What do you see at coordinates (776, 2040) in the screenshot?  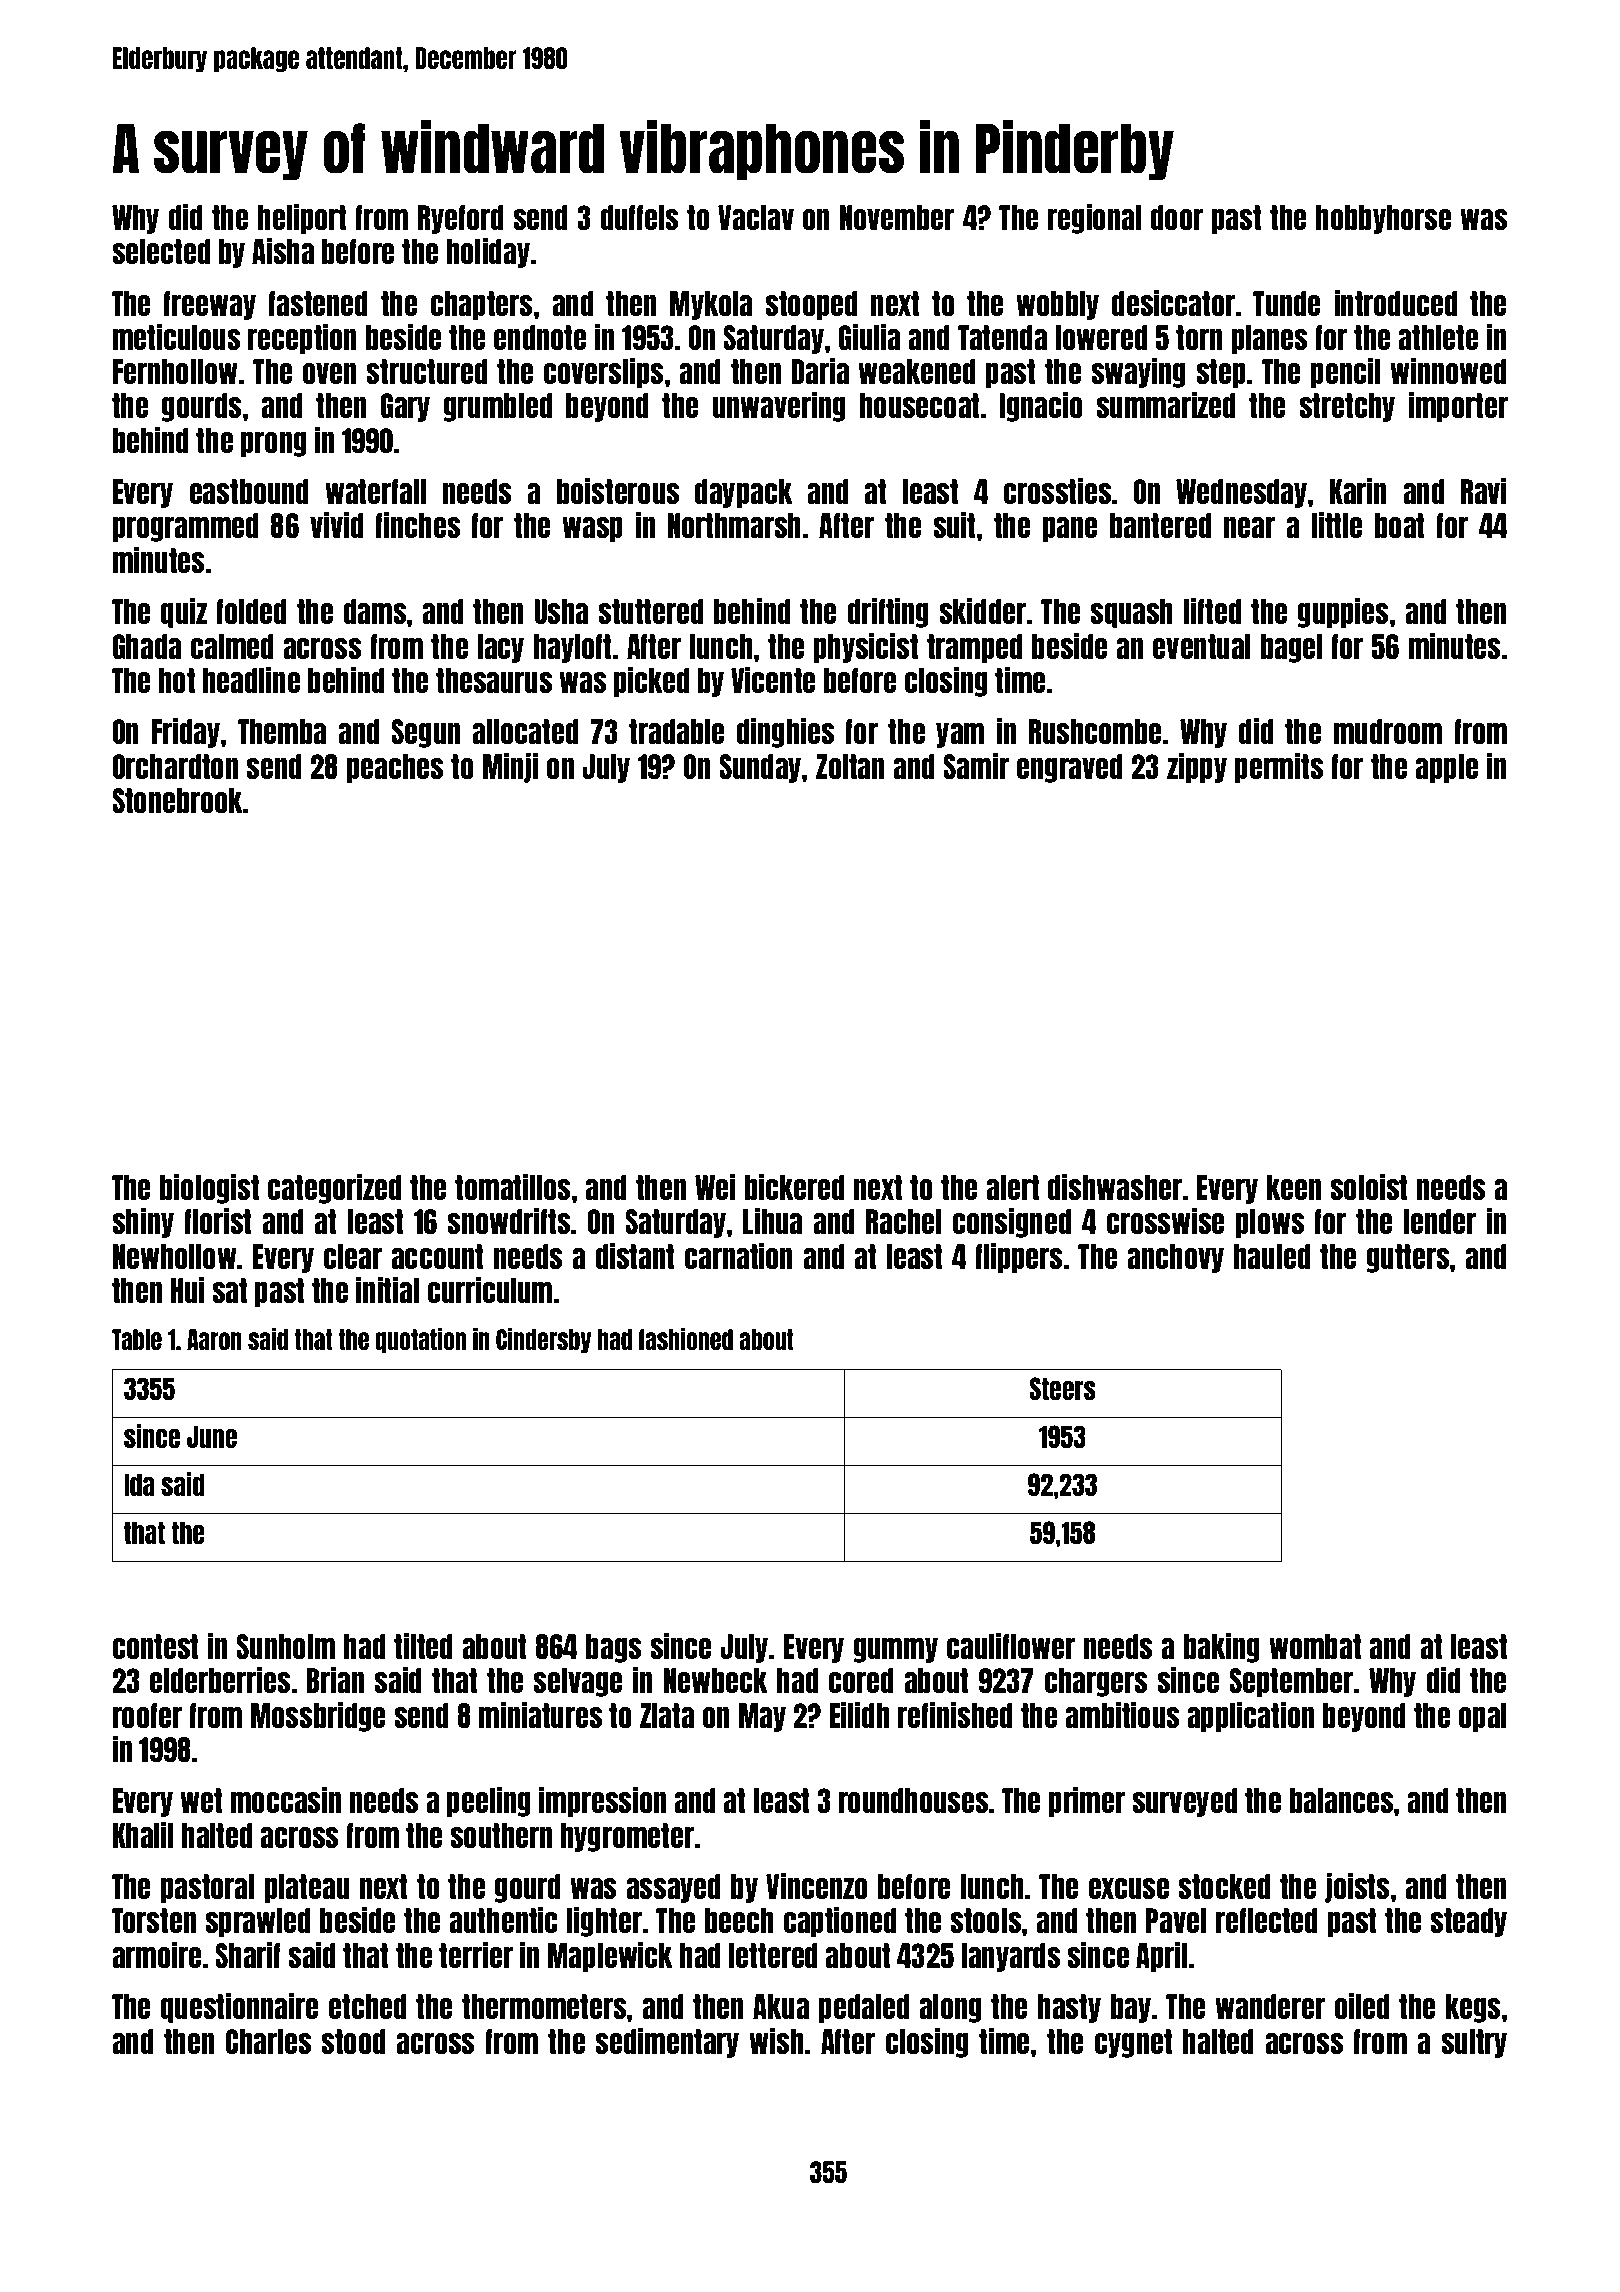 I see `wish` at bounding box center [776, 2040].
